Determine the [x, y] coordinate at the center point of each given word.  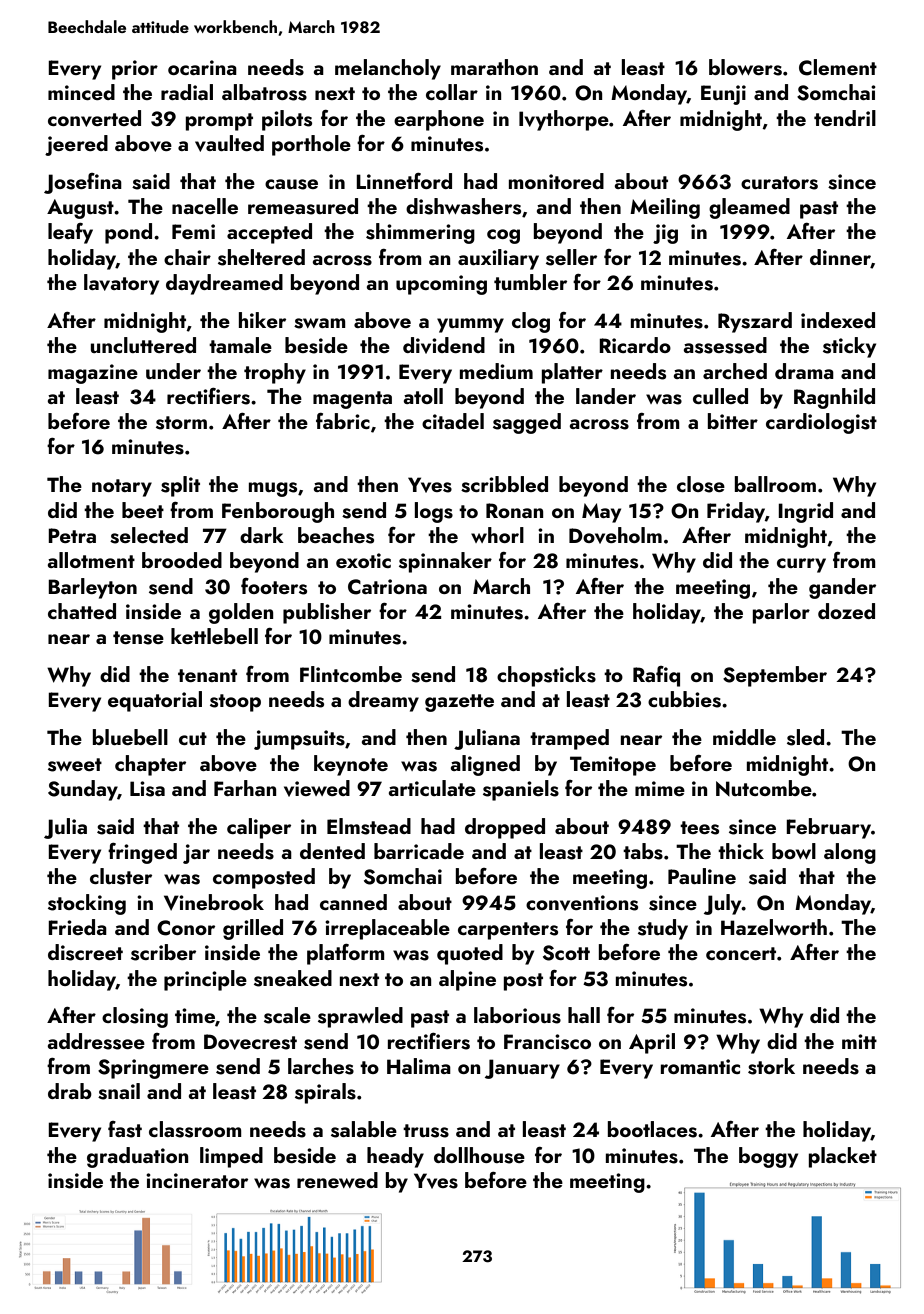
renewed [337, 1180]
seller [571, 257]
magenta [352, 400]
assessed [725, 345]
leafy [70, 233]
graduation [138, 1157]
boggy [768, 1157]
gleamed [749, 208]
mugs [273, 489]
